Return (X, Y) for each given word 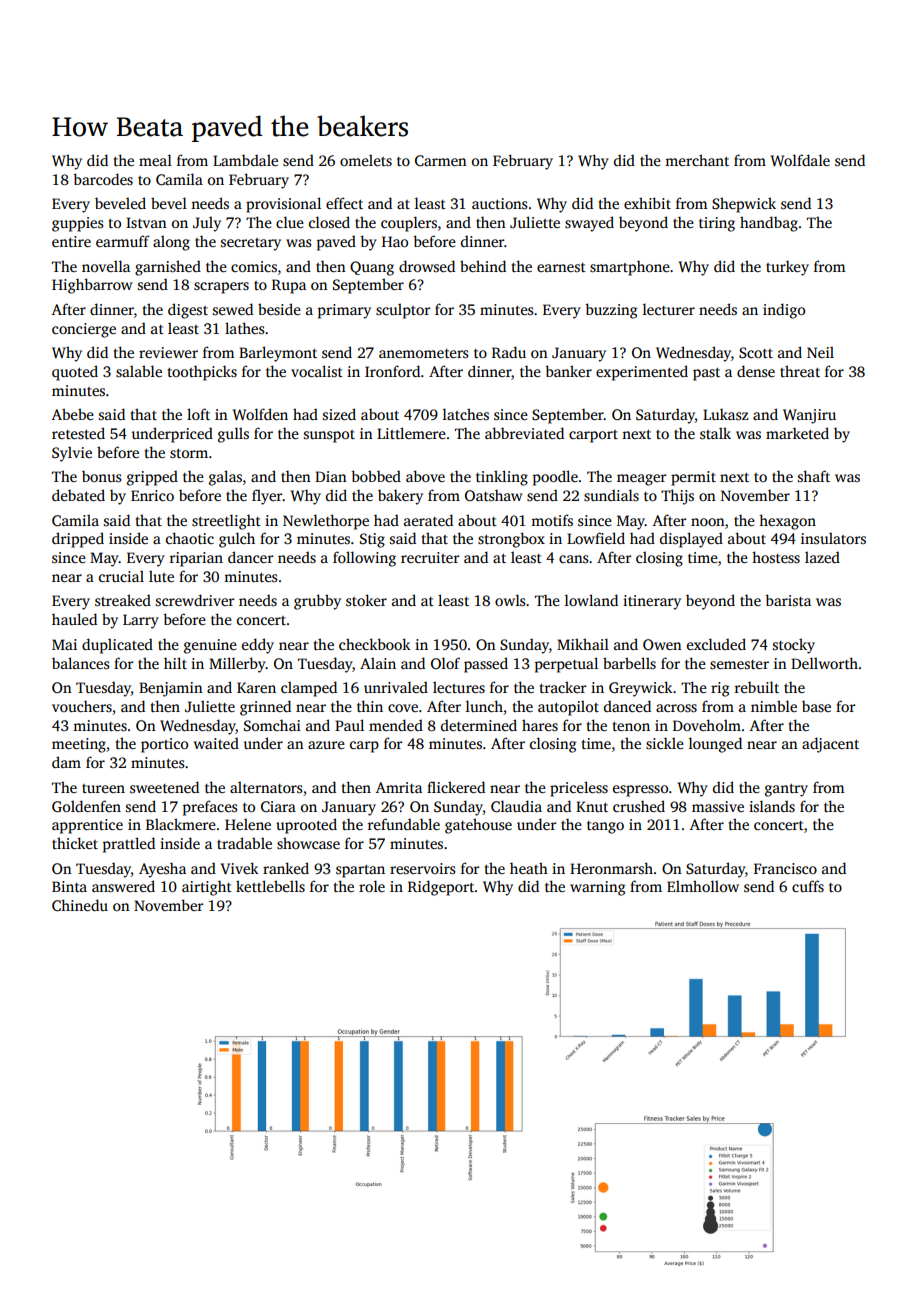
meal (155, 160)
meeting (79, 745)
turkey (787, 268)
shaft (814, 476)
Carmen (441, 160)
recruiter (430, 557)
